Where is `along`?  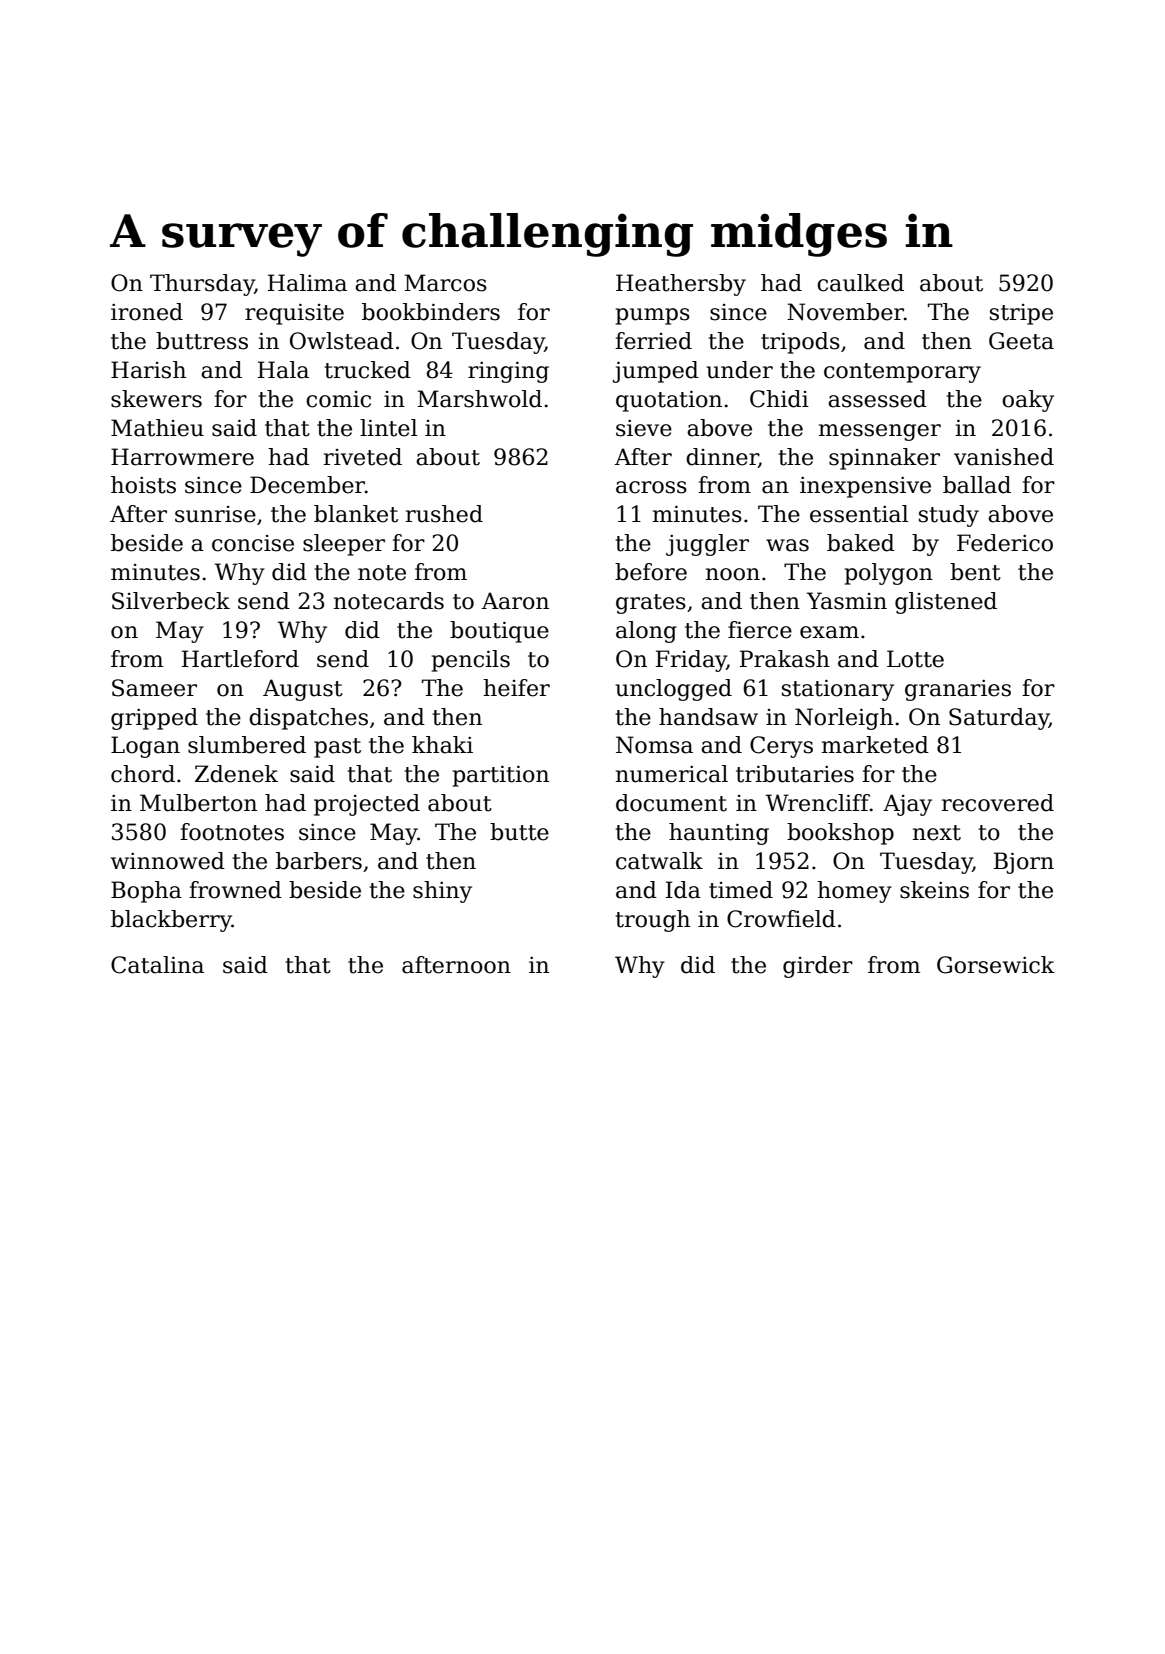
along is located at coordinates (646, 632).
